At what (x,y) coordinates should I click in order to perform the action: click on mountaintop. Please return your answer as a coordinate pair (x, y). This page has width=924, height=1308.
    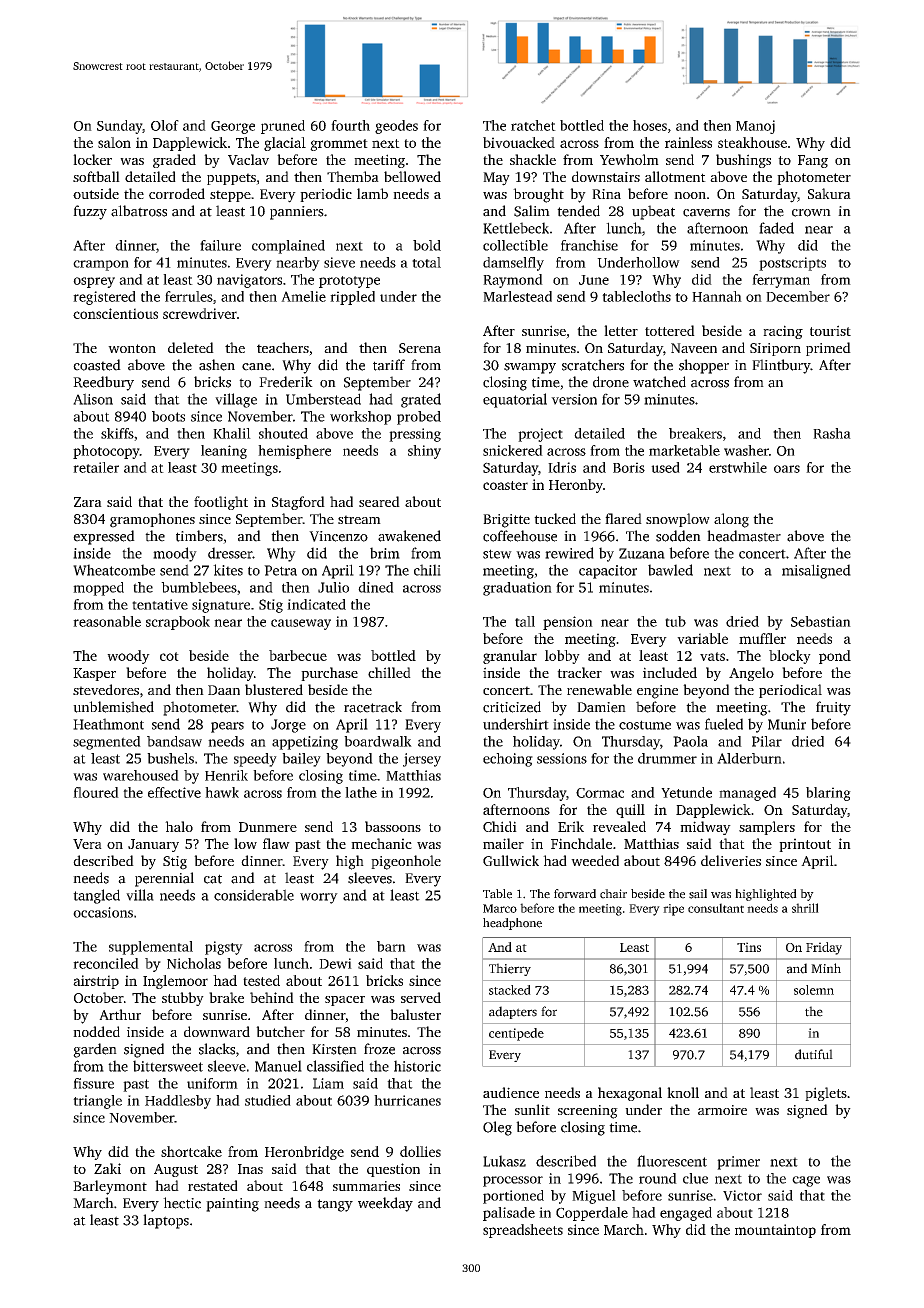
    Looking at the image, I should click on (775, 1231).
